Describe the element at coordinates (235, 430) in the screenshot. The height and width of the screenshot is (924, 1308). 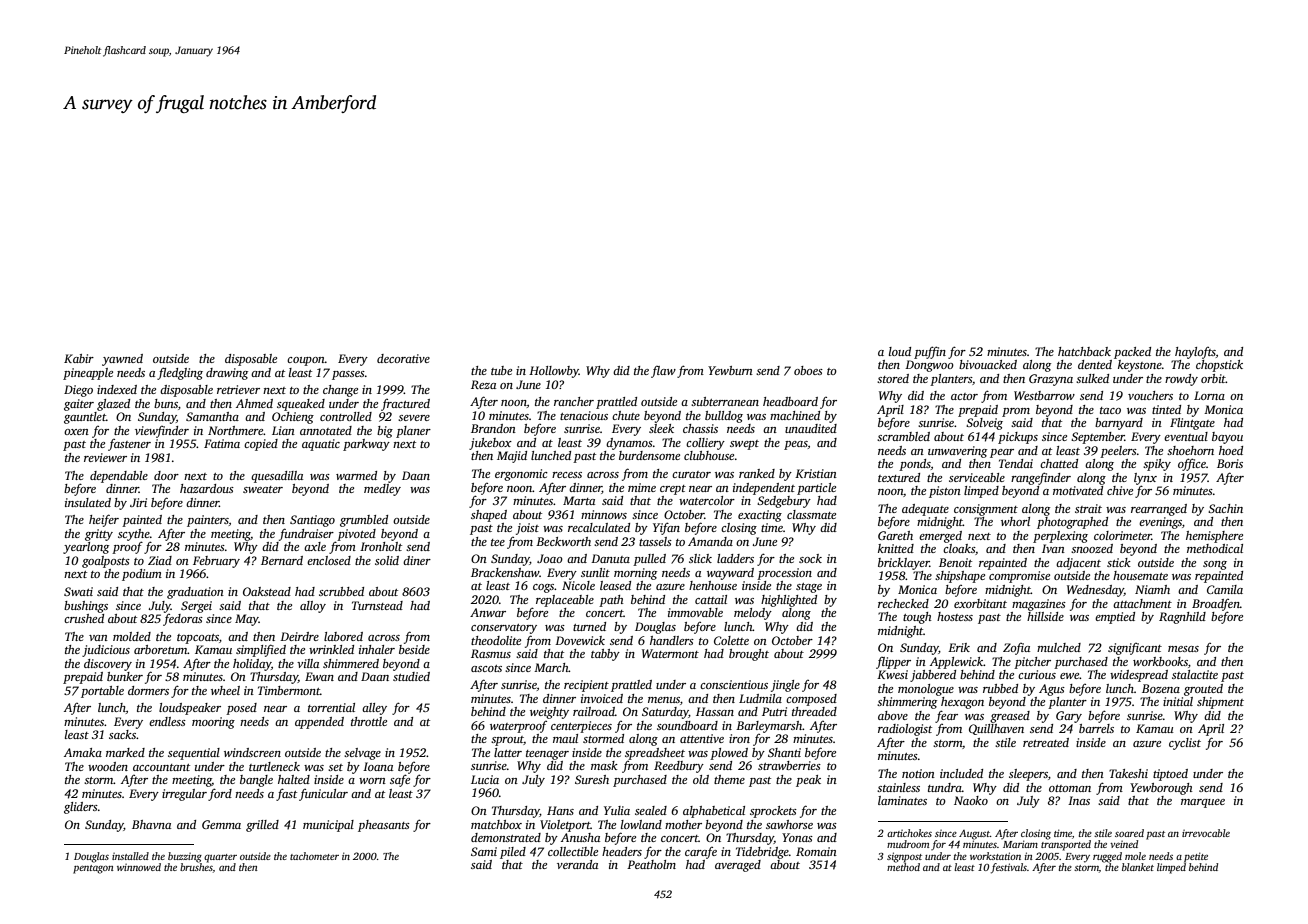
I see `Northmere` at that location.
